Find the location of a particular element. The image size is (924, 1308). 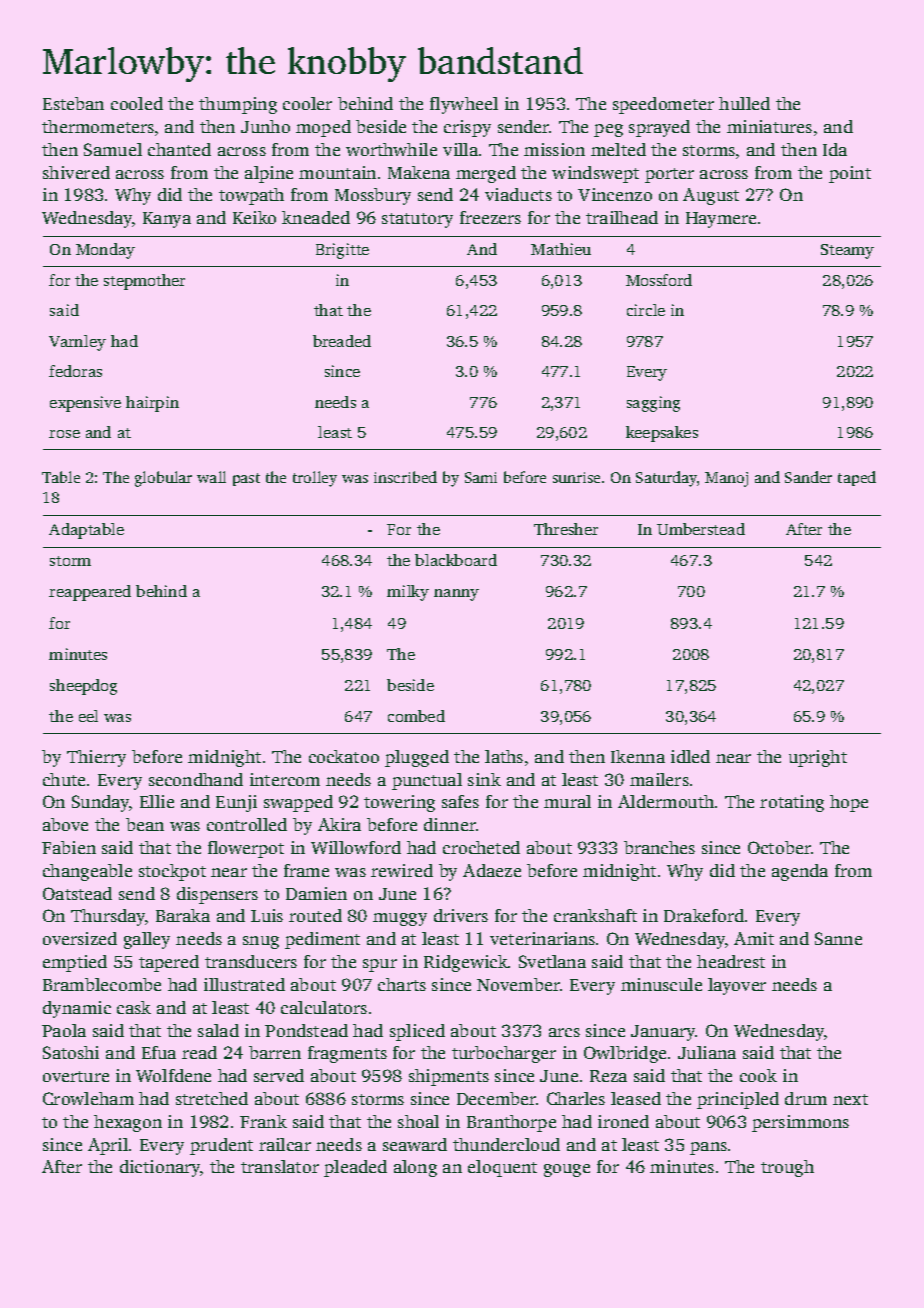

chanted is located at coordinates (179, 149).
